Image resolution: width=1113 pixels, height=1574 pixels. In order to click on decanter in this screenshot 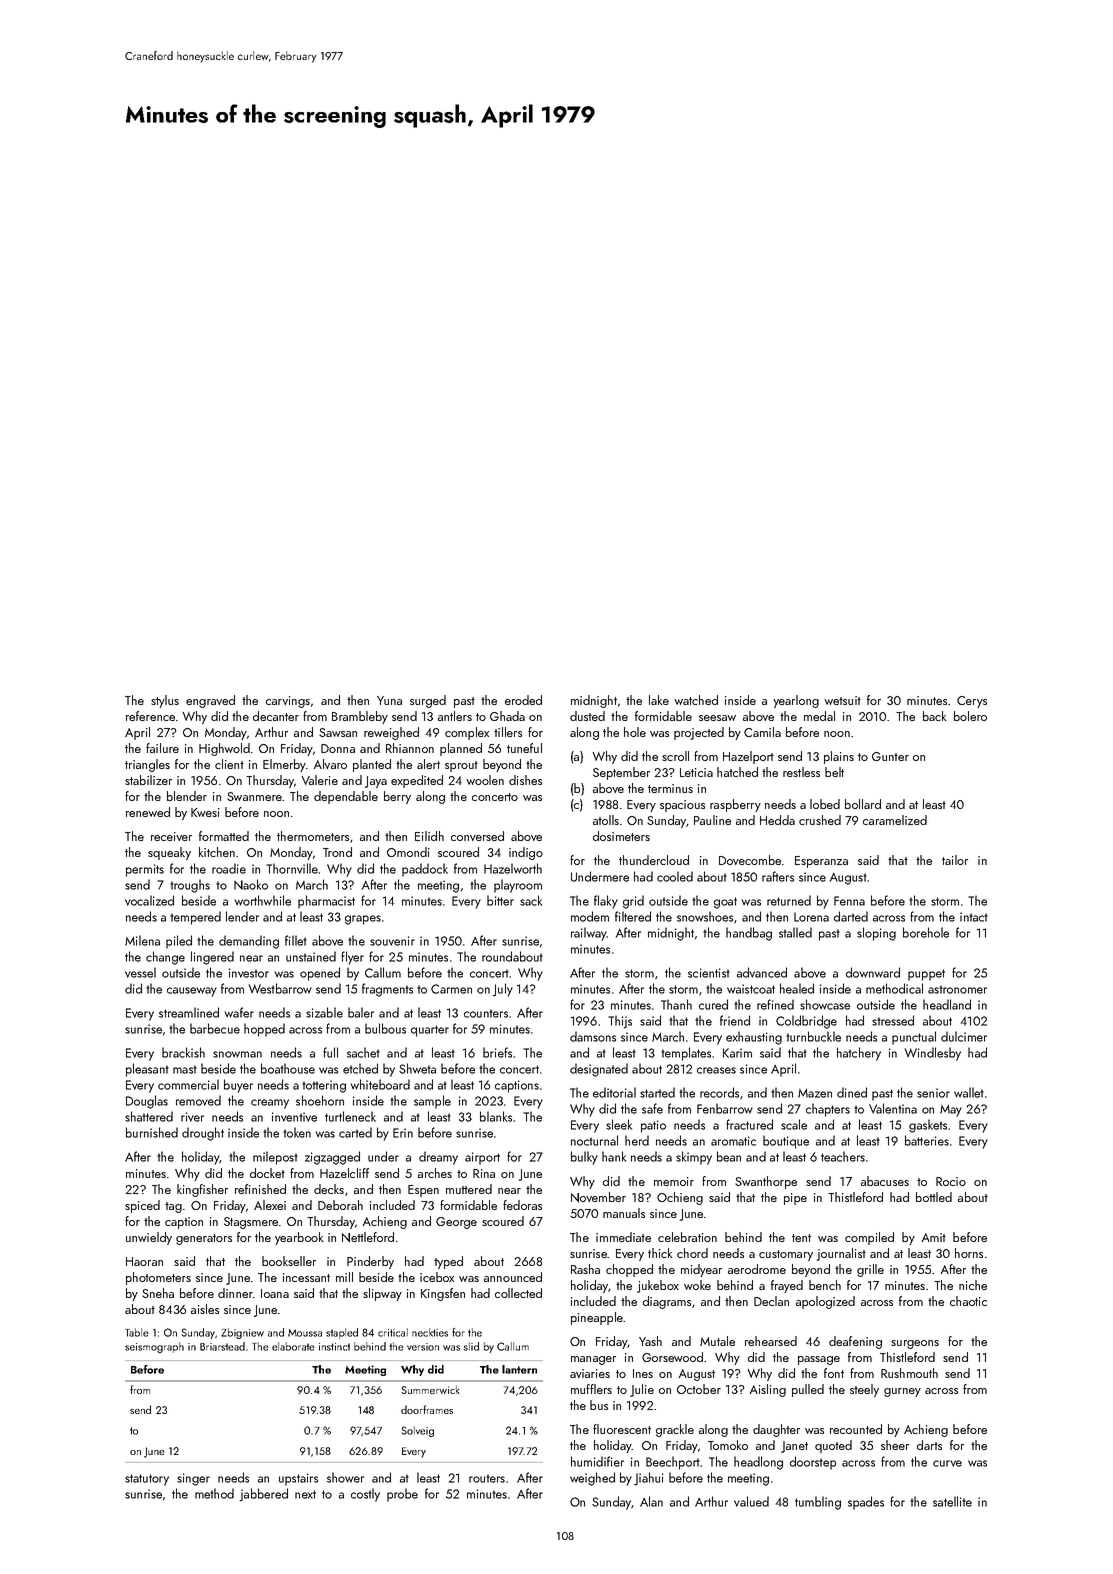, I will do `click(276, 716)`.
